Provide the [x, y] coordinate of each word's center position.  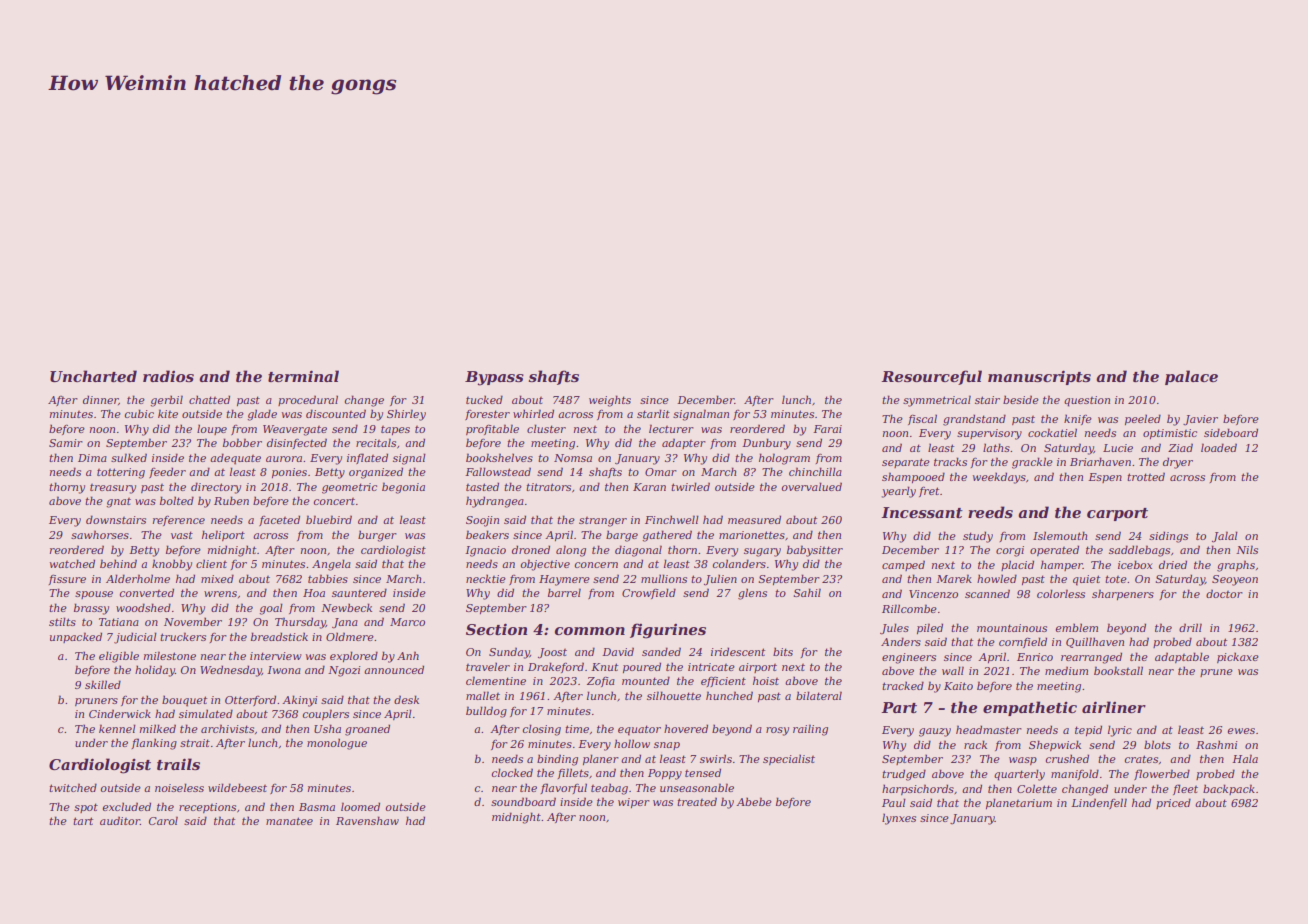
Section [496, 629]
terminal [303, 376]
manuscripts [1039, 377]
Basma [317, 807]
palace [1191, 377]
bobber [242, 442]
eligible [119, 657]
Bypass [494, 378]
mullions [664, 578]
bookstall [1118, 670]
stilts [62, 621]
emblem [1077, 627]
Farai [827, 429]
